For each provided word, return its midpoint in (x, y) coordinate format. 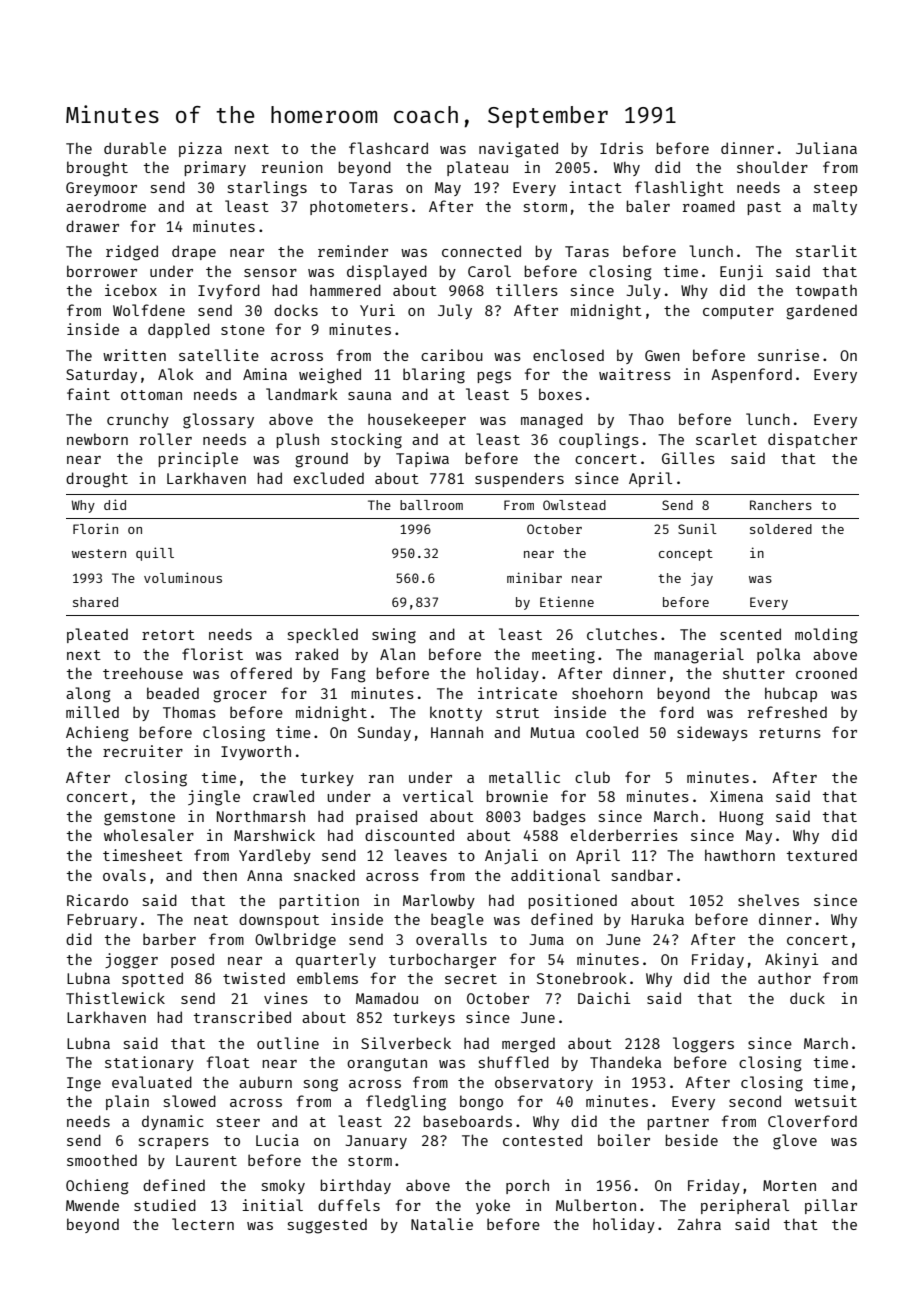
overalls (451, 939)
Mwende (92, 1205)
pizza (200, 149)
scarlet (726, 439)
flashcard (388, 148)
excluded (329, 478)
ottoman (151, 395)
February (102, 920)
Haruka (658, 919)
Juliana (826, 148)
